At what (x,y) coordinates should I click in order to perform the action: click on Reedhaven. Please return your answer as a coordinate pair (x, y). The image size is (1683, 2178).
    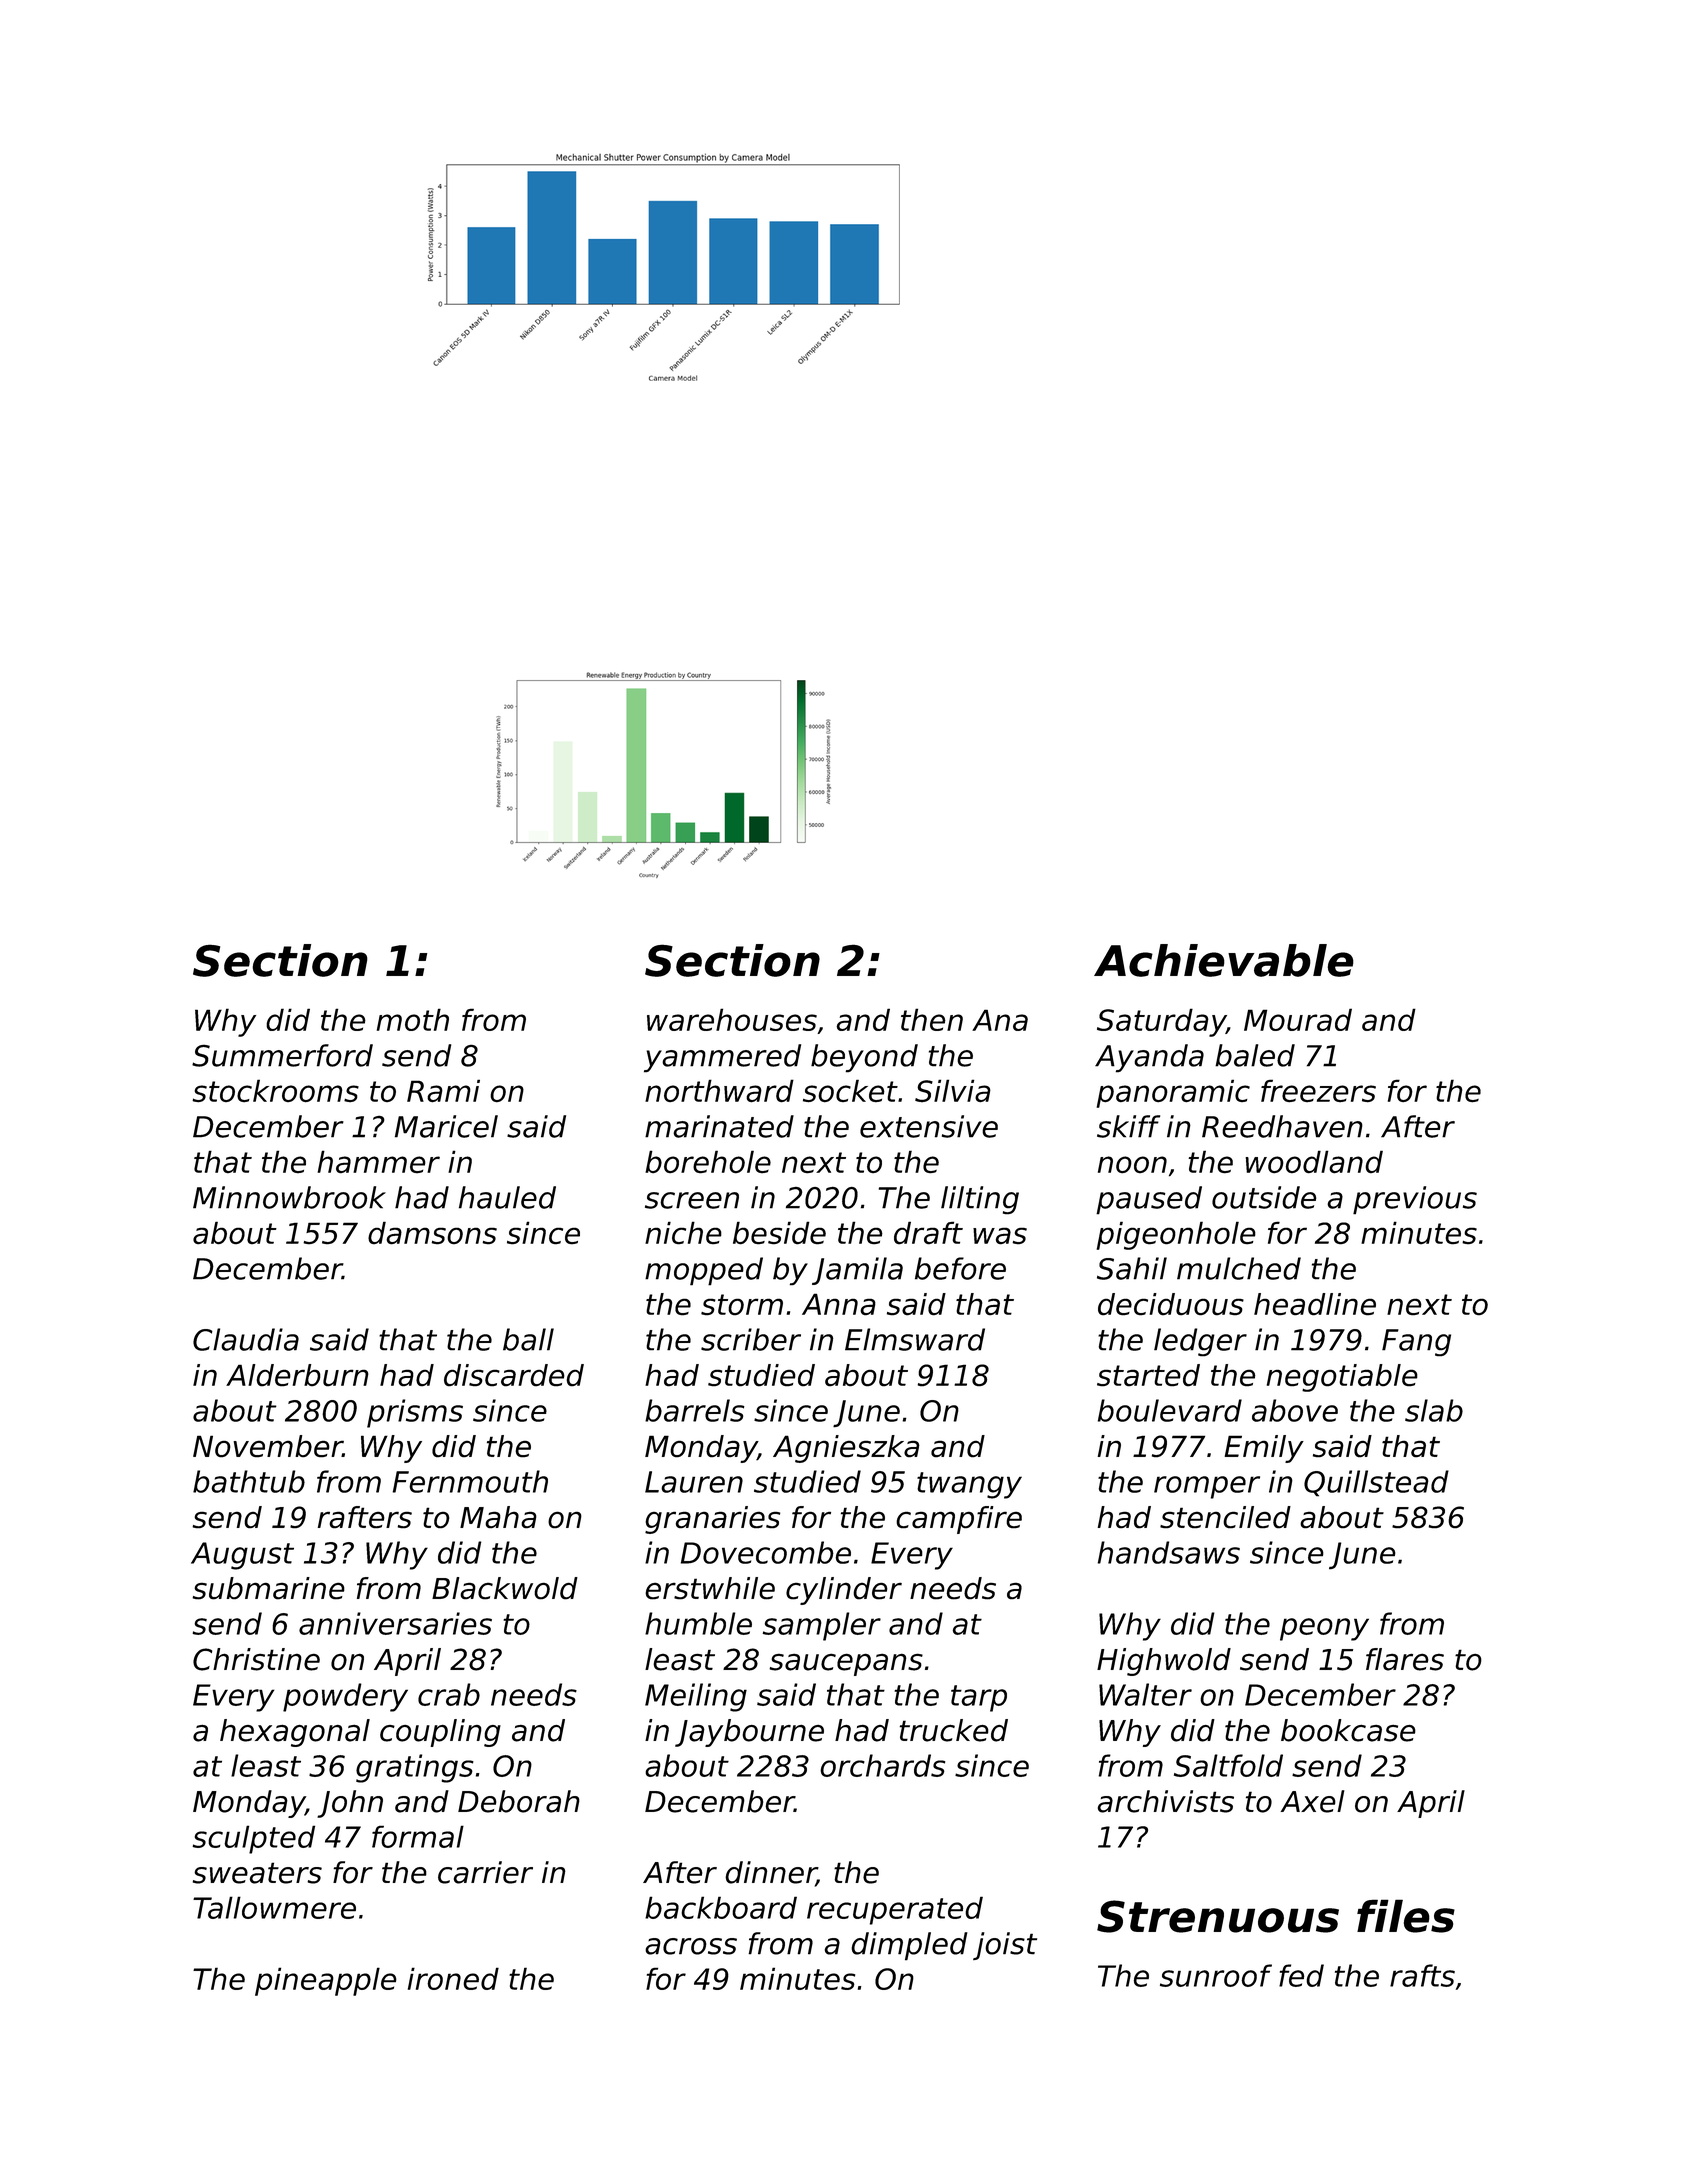
    Looking at the image, I should click on (1282, 1126).
